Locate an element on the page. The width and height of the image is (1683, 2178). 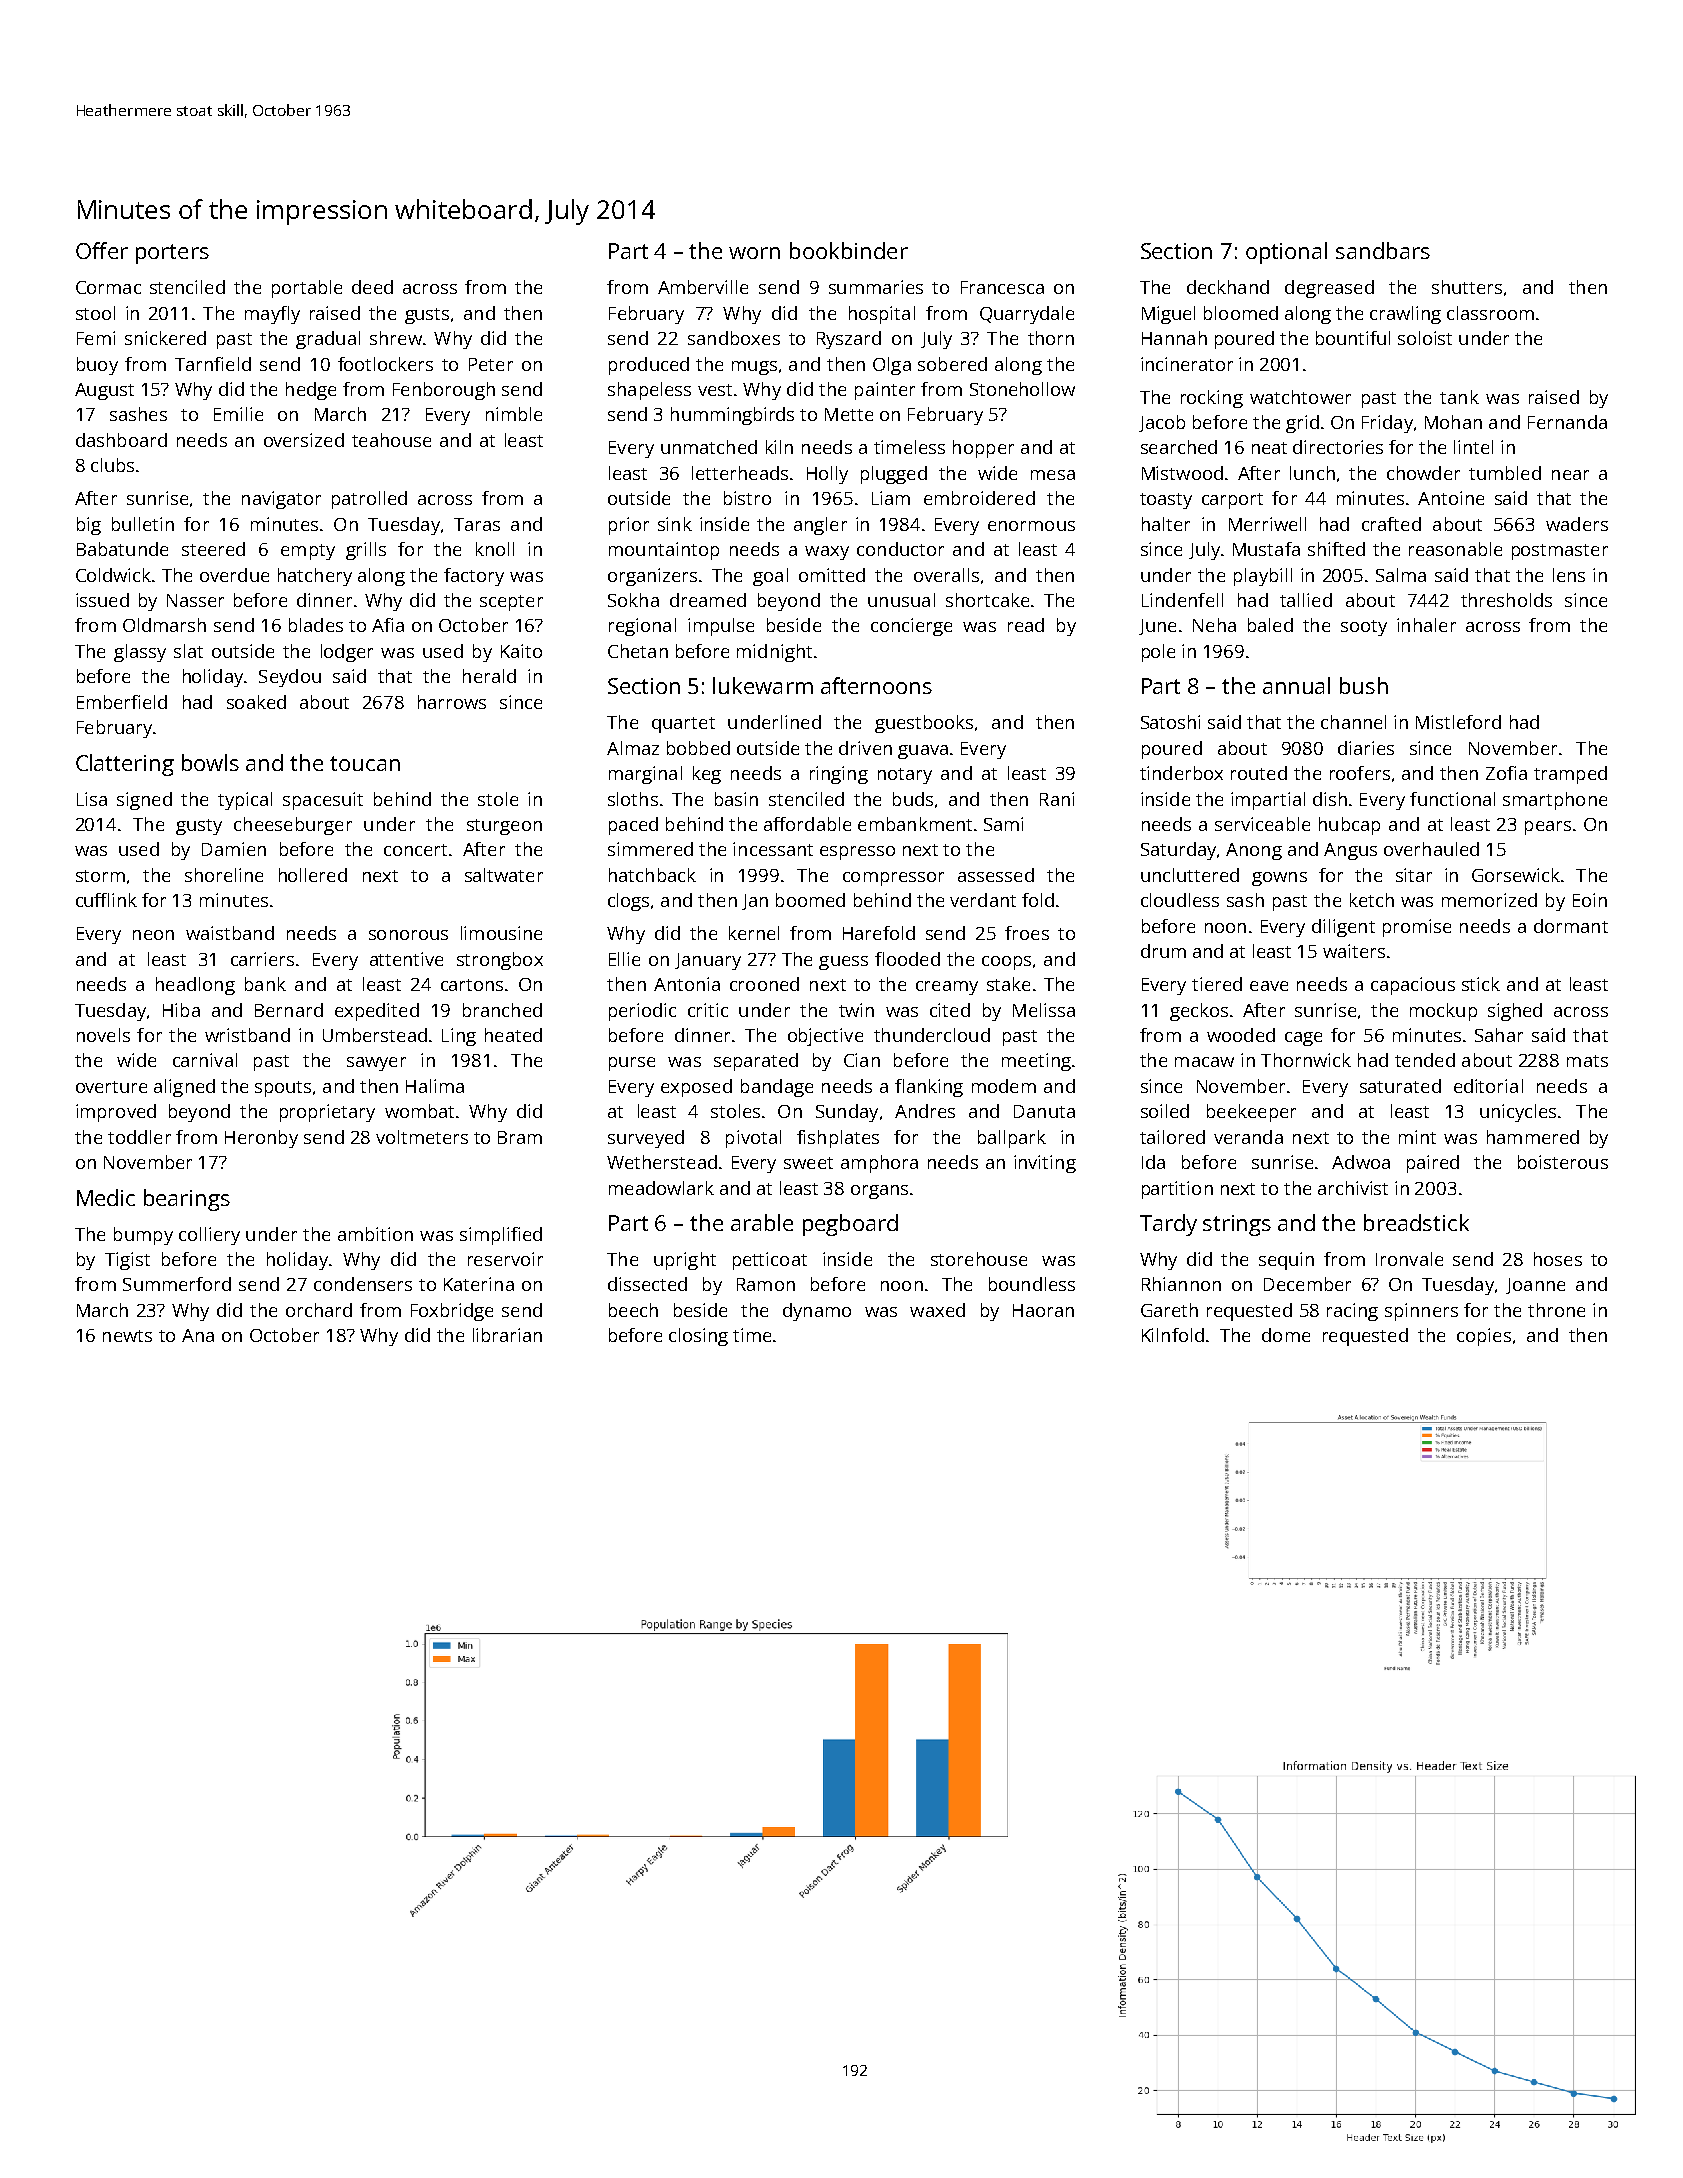
sink is located at coordinates (675, 524).
